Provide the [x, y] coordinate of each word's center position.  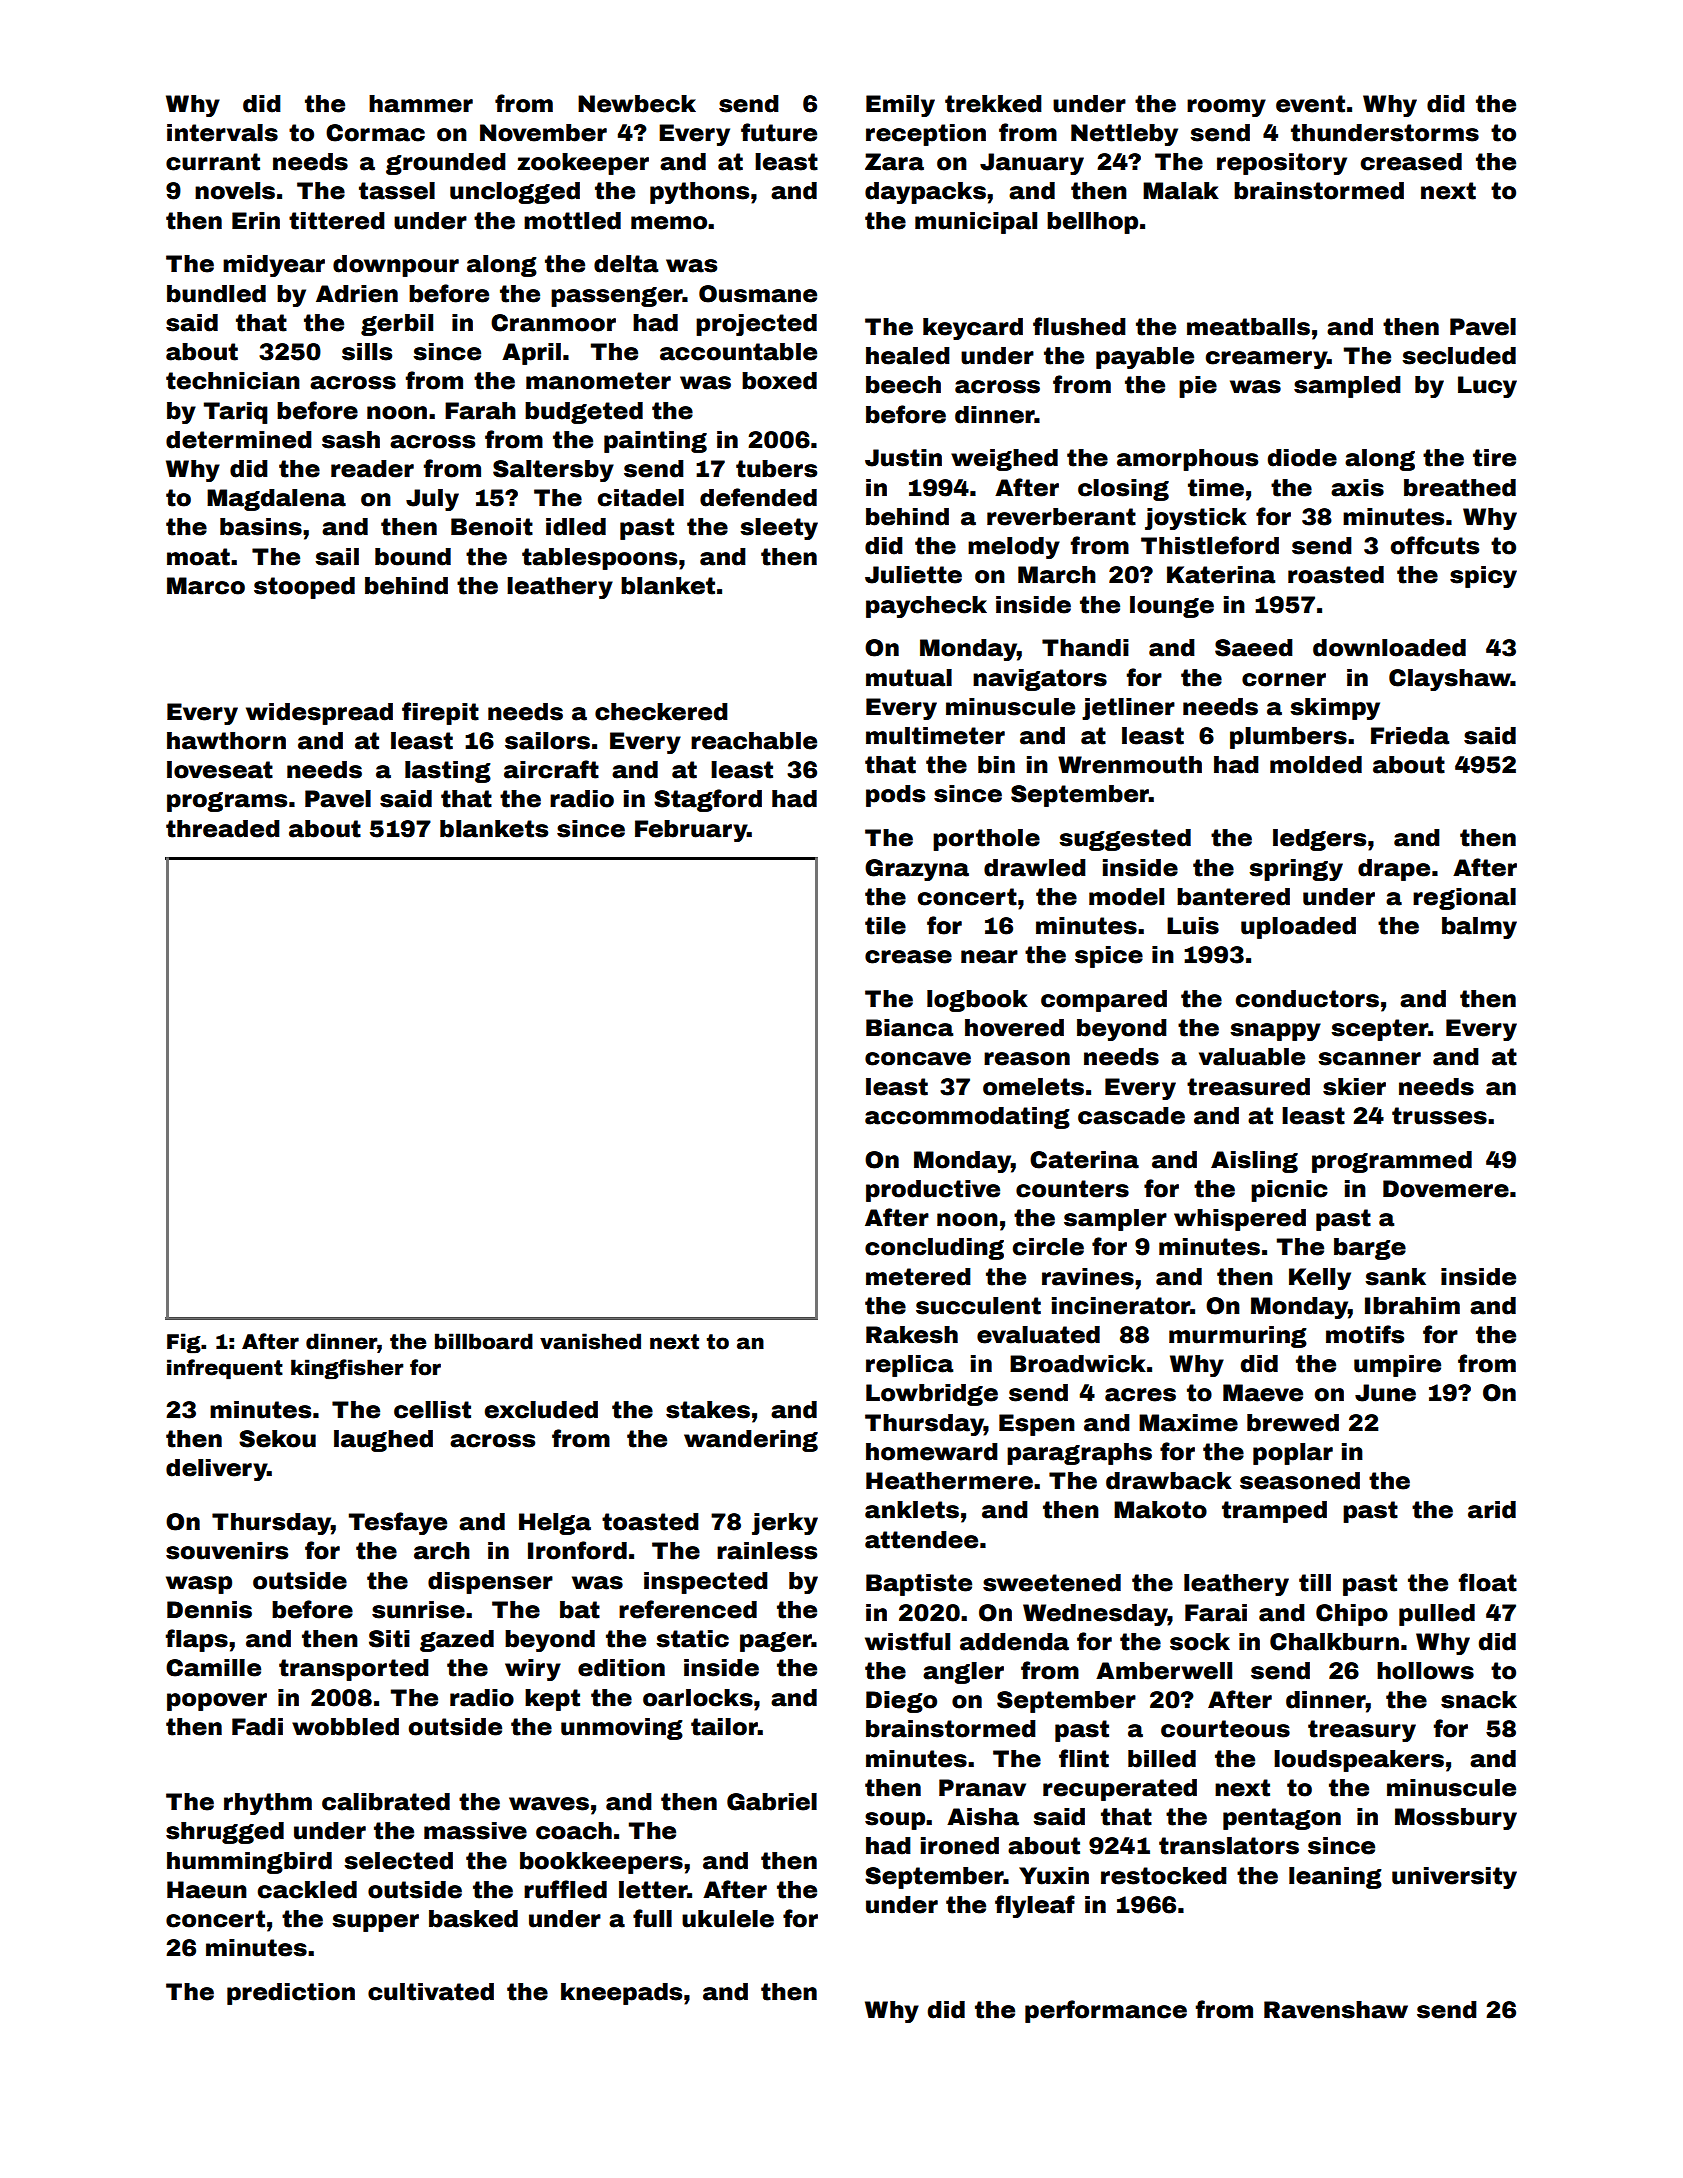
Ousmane [758, 294]
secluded [1459, 356]
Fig [184, 1343]
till [1315, 1583]
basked [473, 1919]
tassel [397, 191]
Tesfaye [398, 1523]
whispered [1240, 1220]
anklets [912, 1510]
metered [918, 1277]
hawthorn [226, 741]
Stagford [708, 800]
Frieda [1410, 736]
